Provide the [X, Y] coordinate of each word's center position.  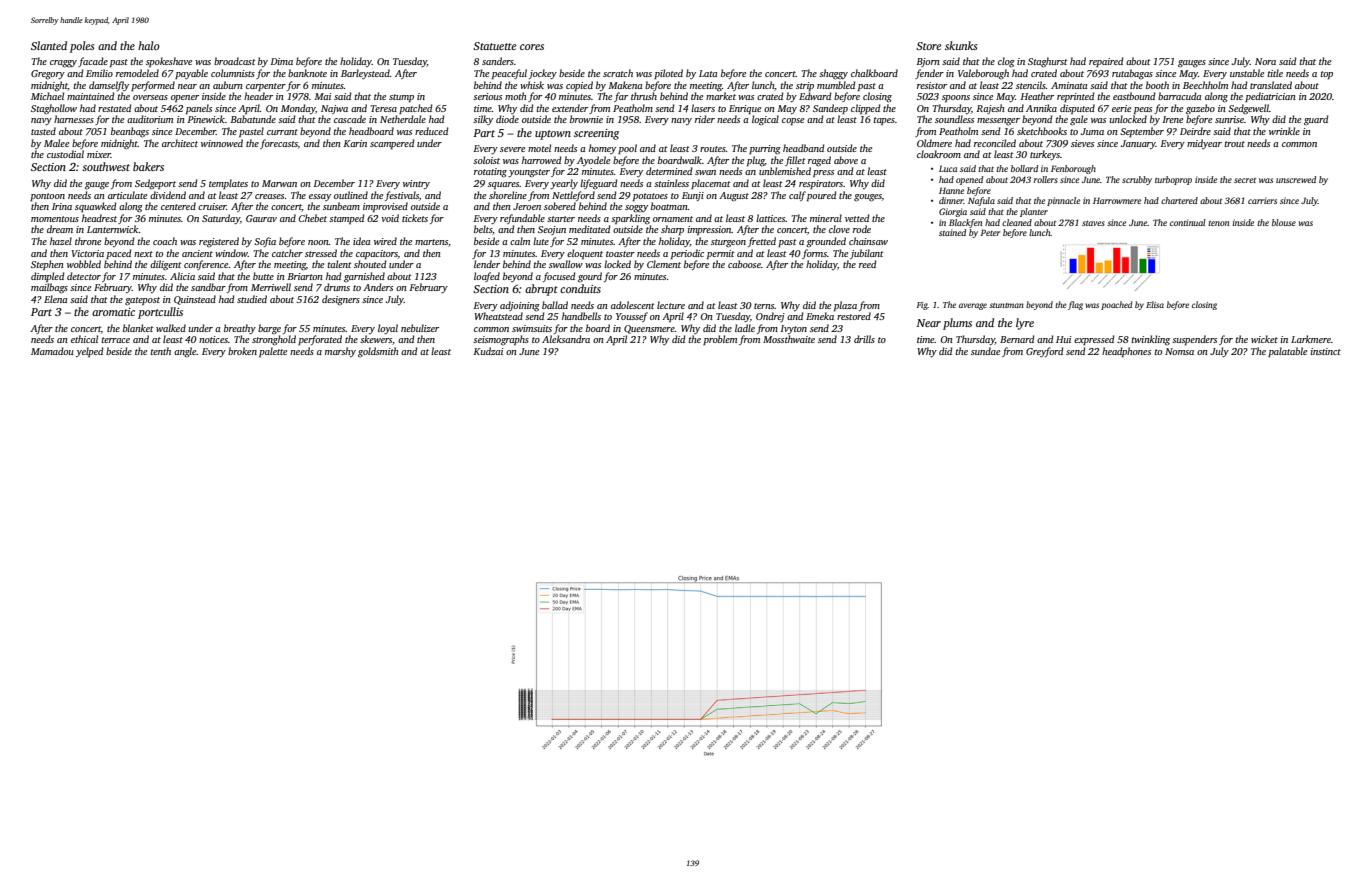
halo [149, 45]
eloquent [585, 254]
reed [868, 264]
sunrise [1229, 119]
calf [797, 196]
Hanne [951, 190]
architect [180, 143]
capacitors [377, 254]
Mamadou [52, 351]
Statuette [495, 46]
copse [793, 121]
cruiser [212, 206]
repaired [1106, 62]
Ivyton [793, 329]
